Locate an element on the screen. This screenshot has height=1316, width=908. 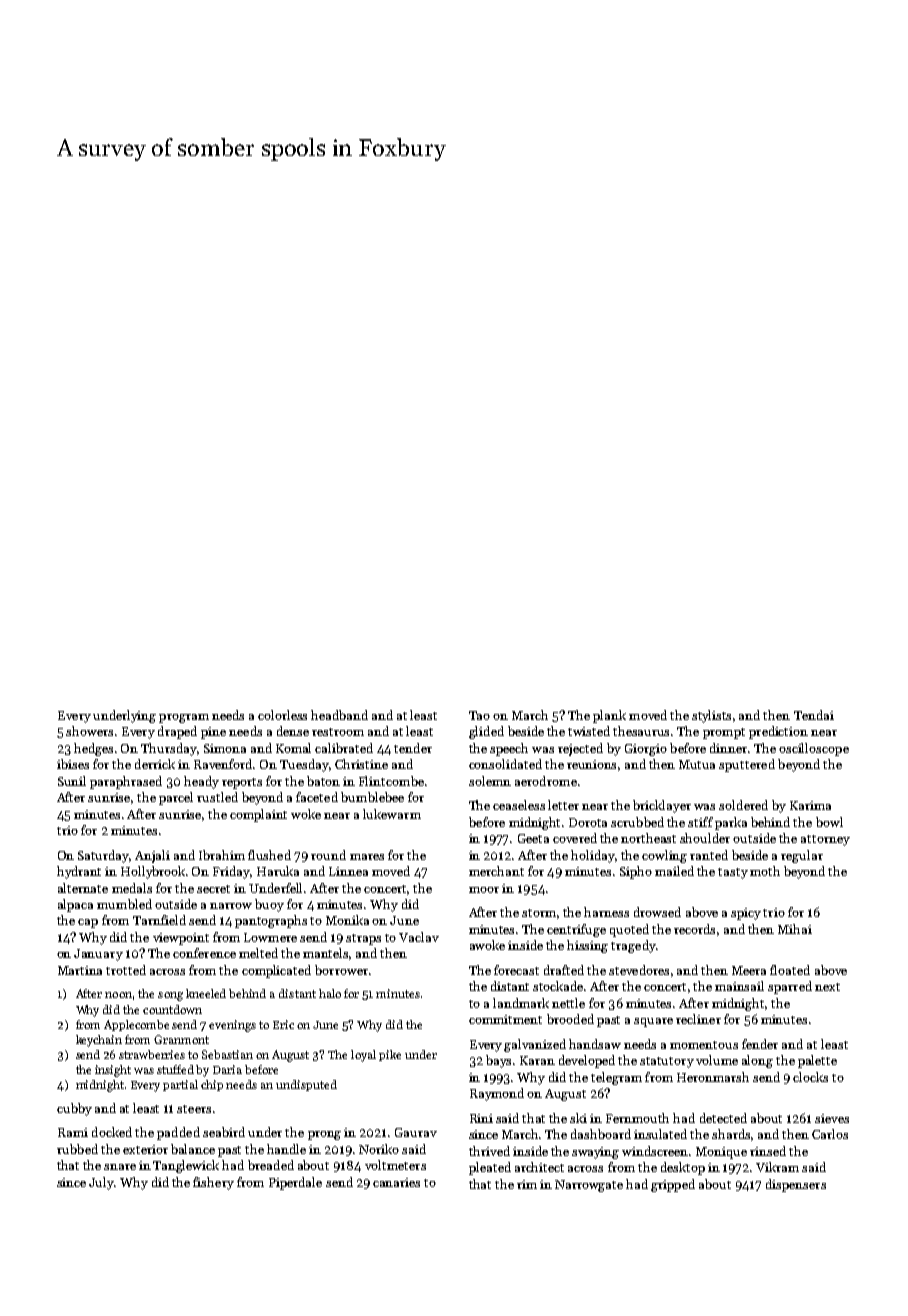
docked is located at coordinates (112, 1132).
